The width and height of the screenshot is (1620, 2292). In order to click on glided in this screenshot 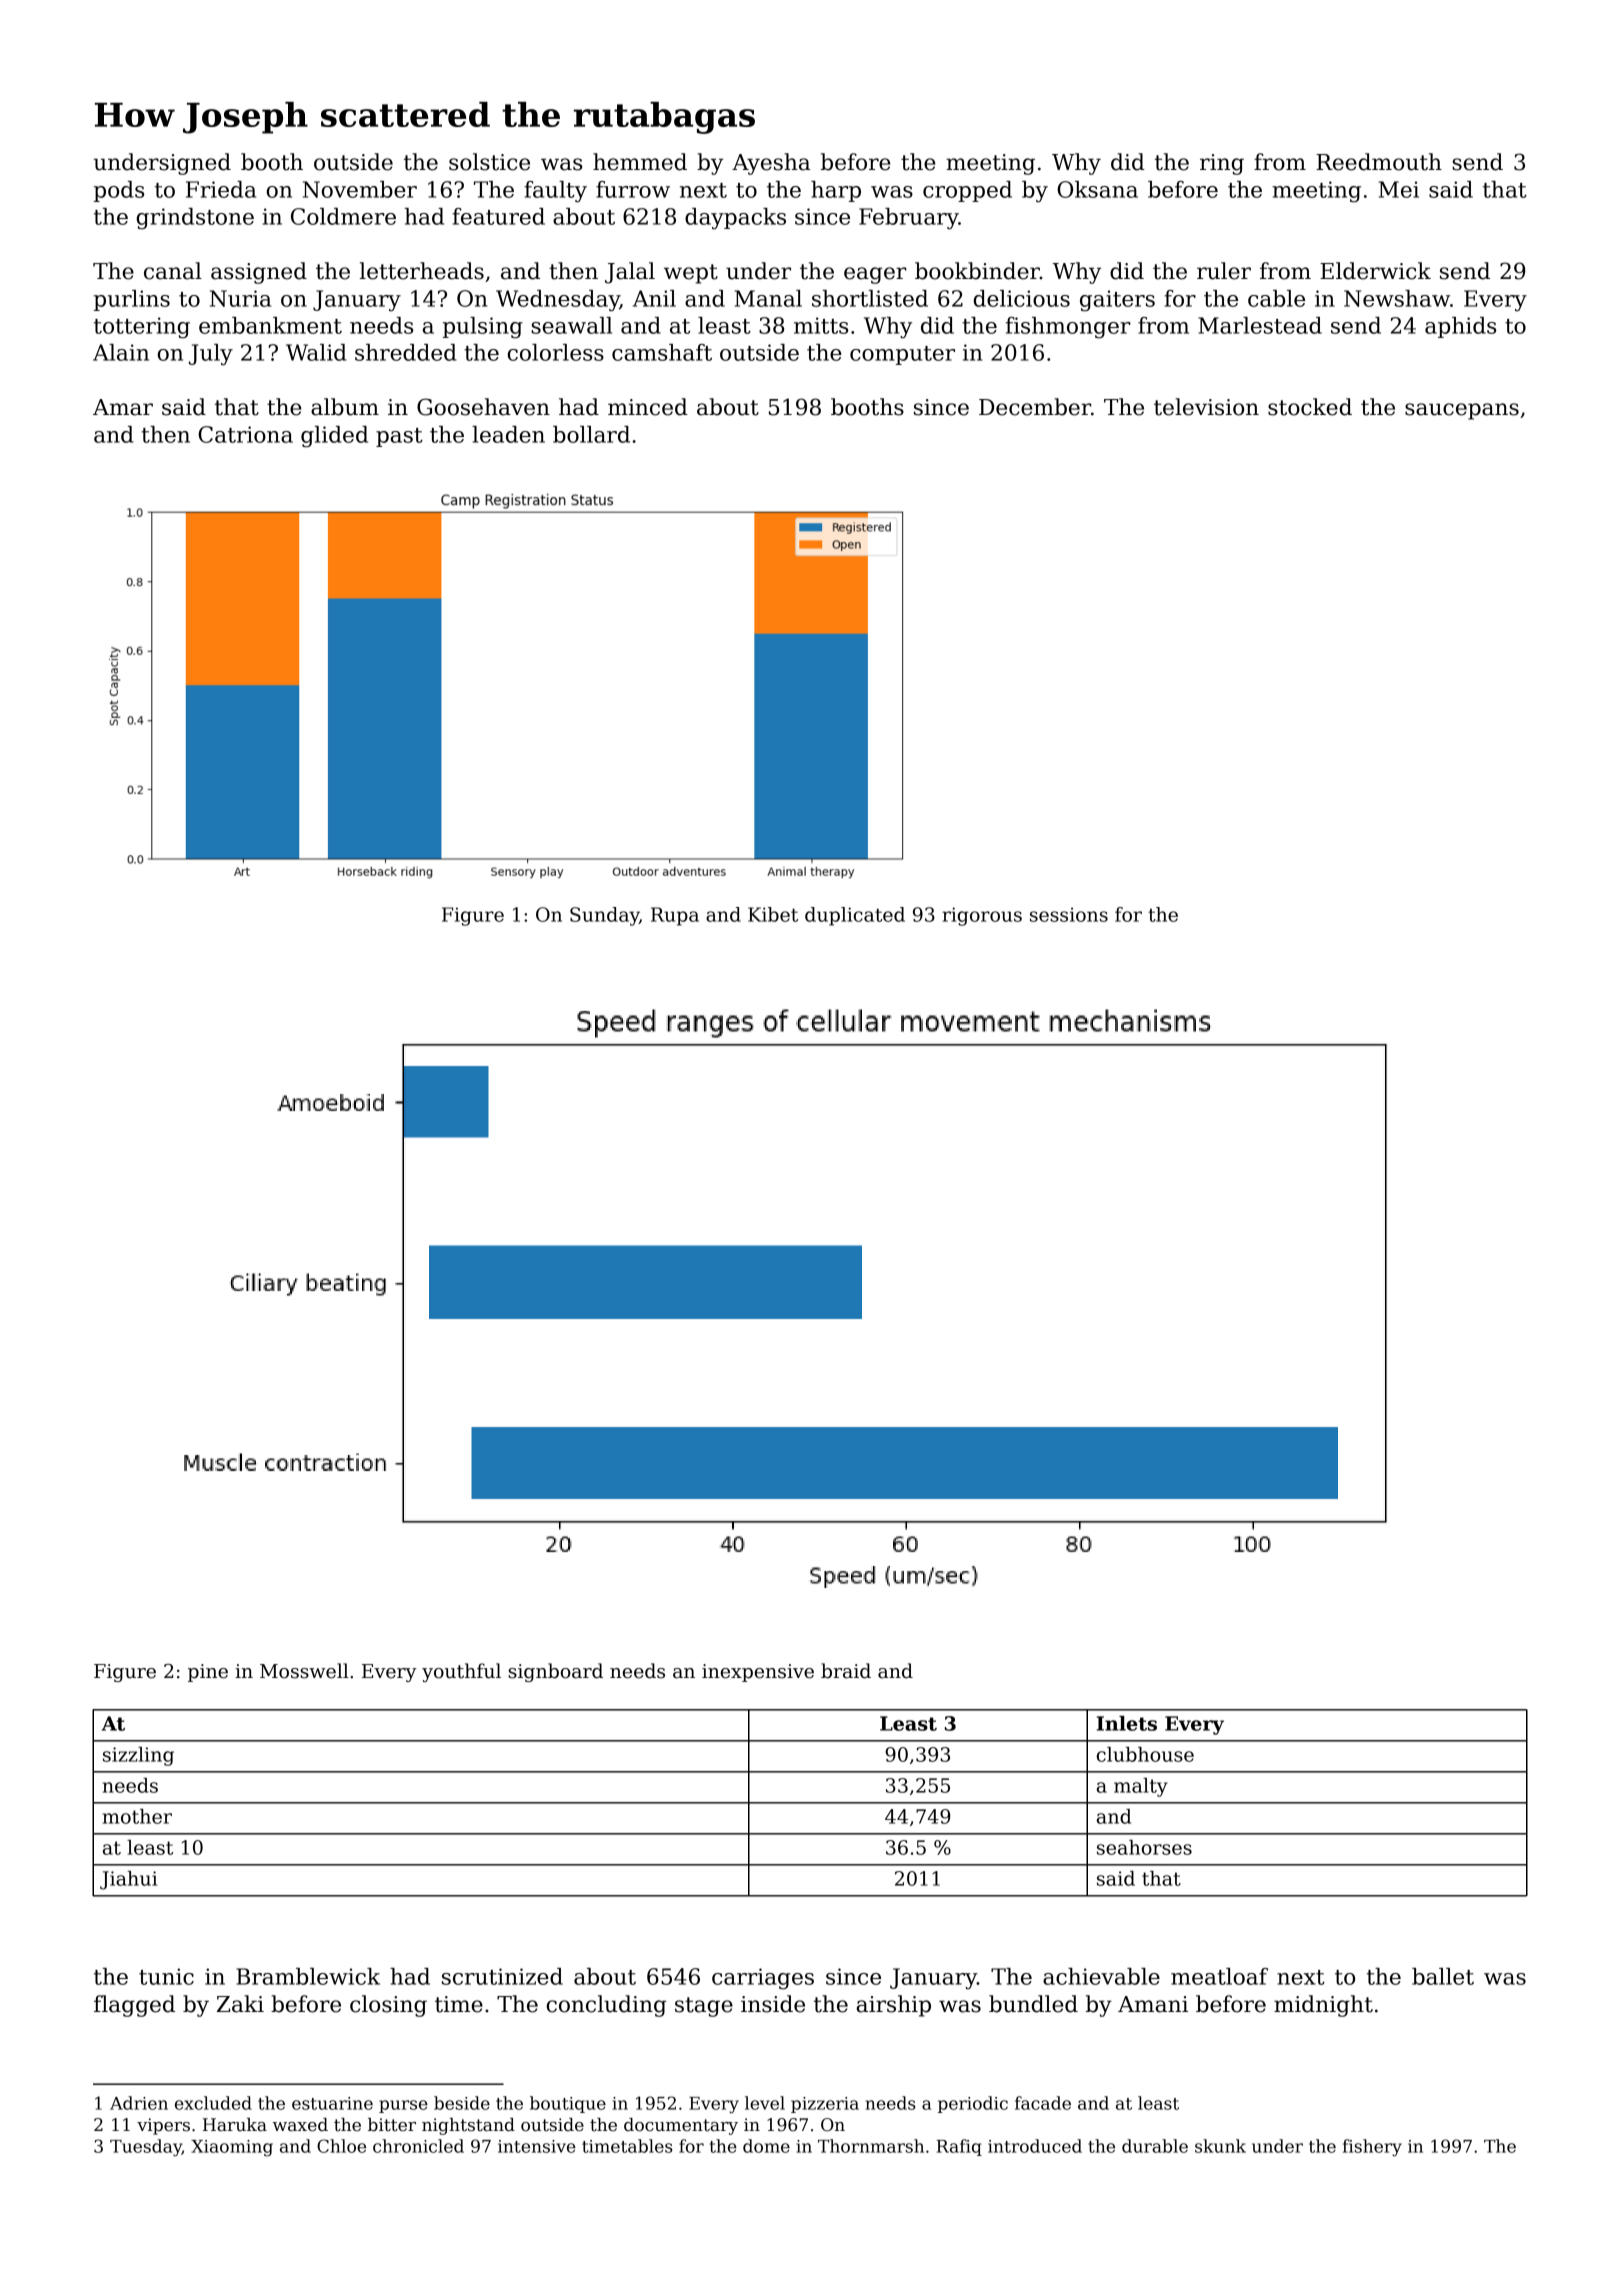, I will do `click(334, 437)`.
